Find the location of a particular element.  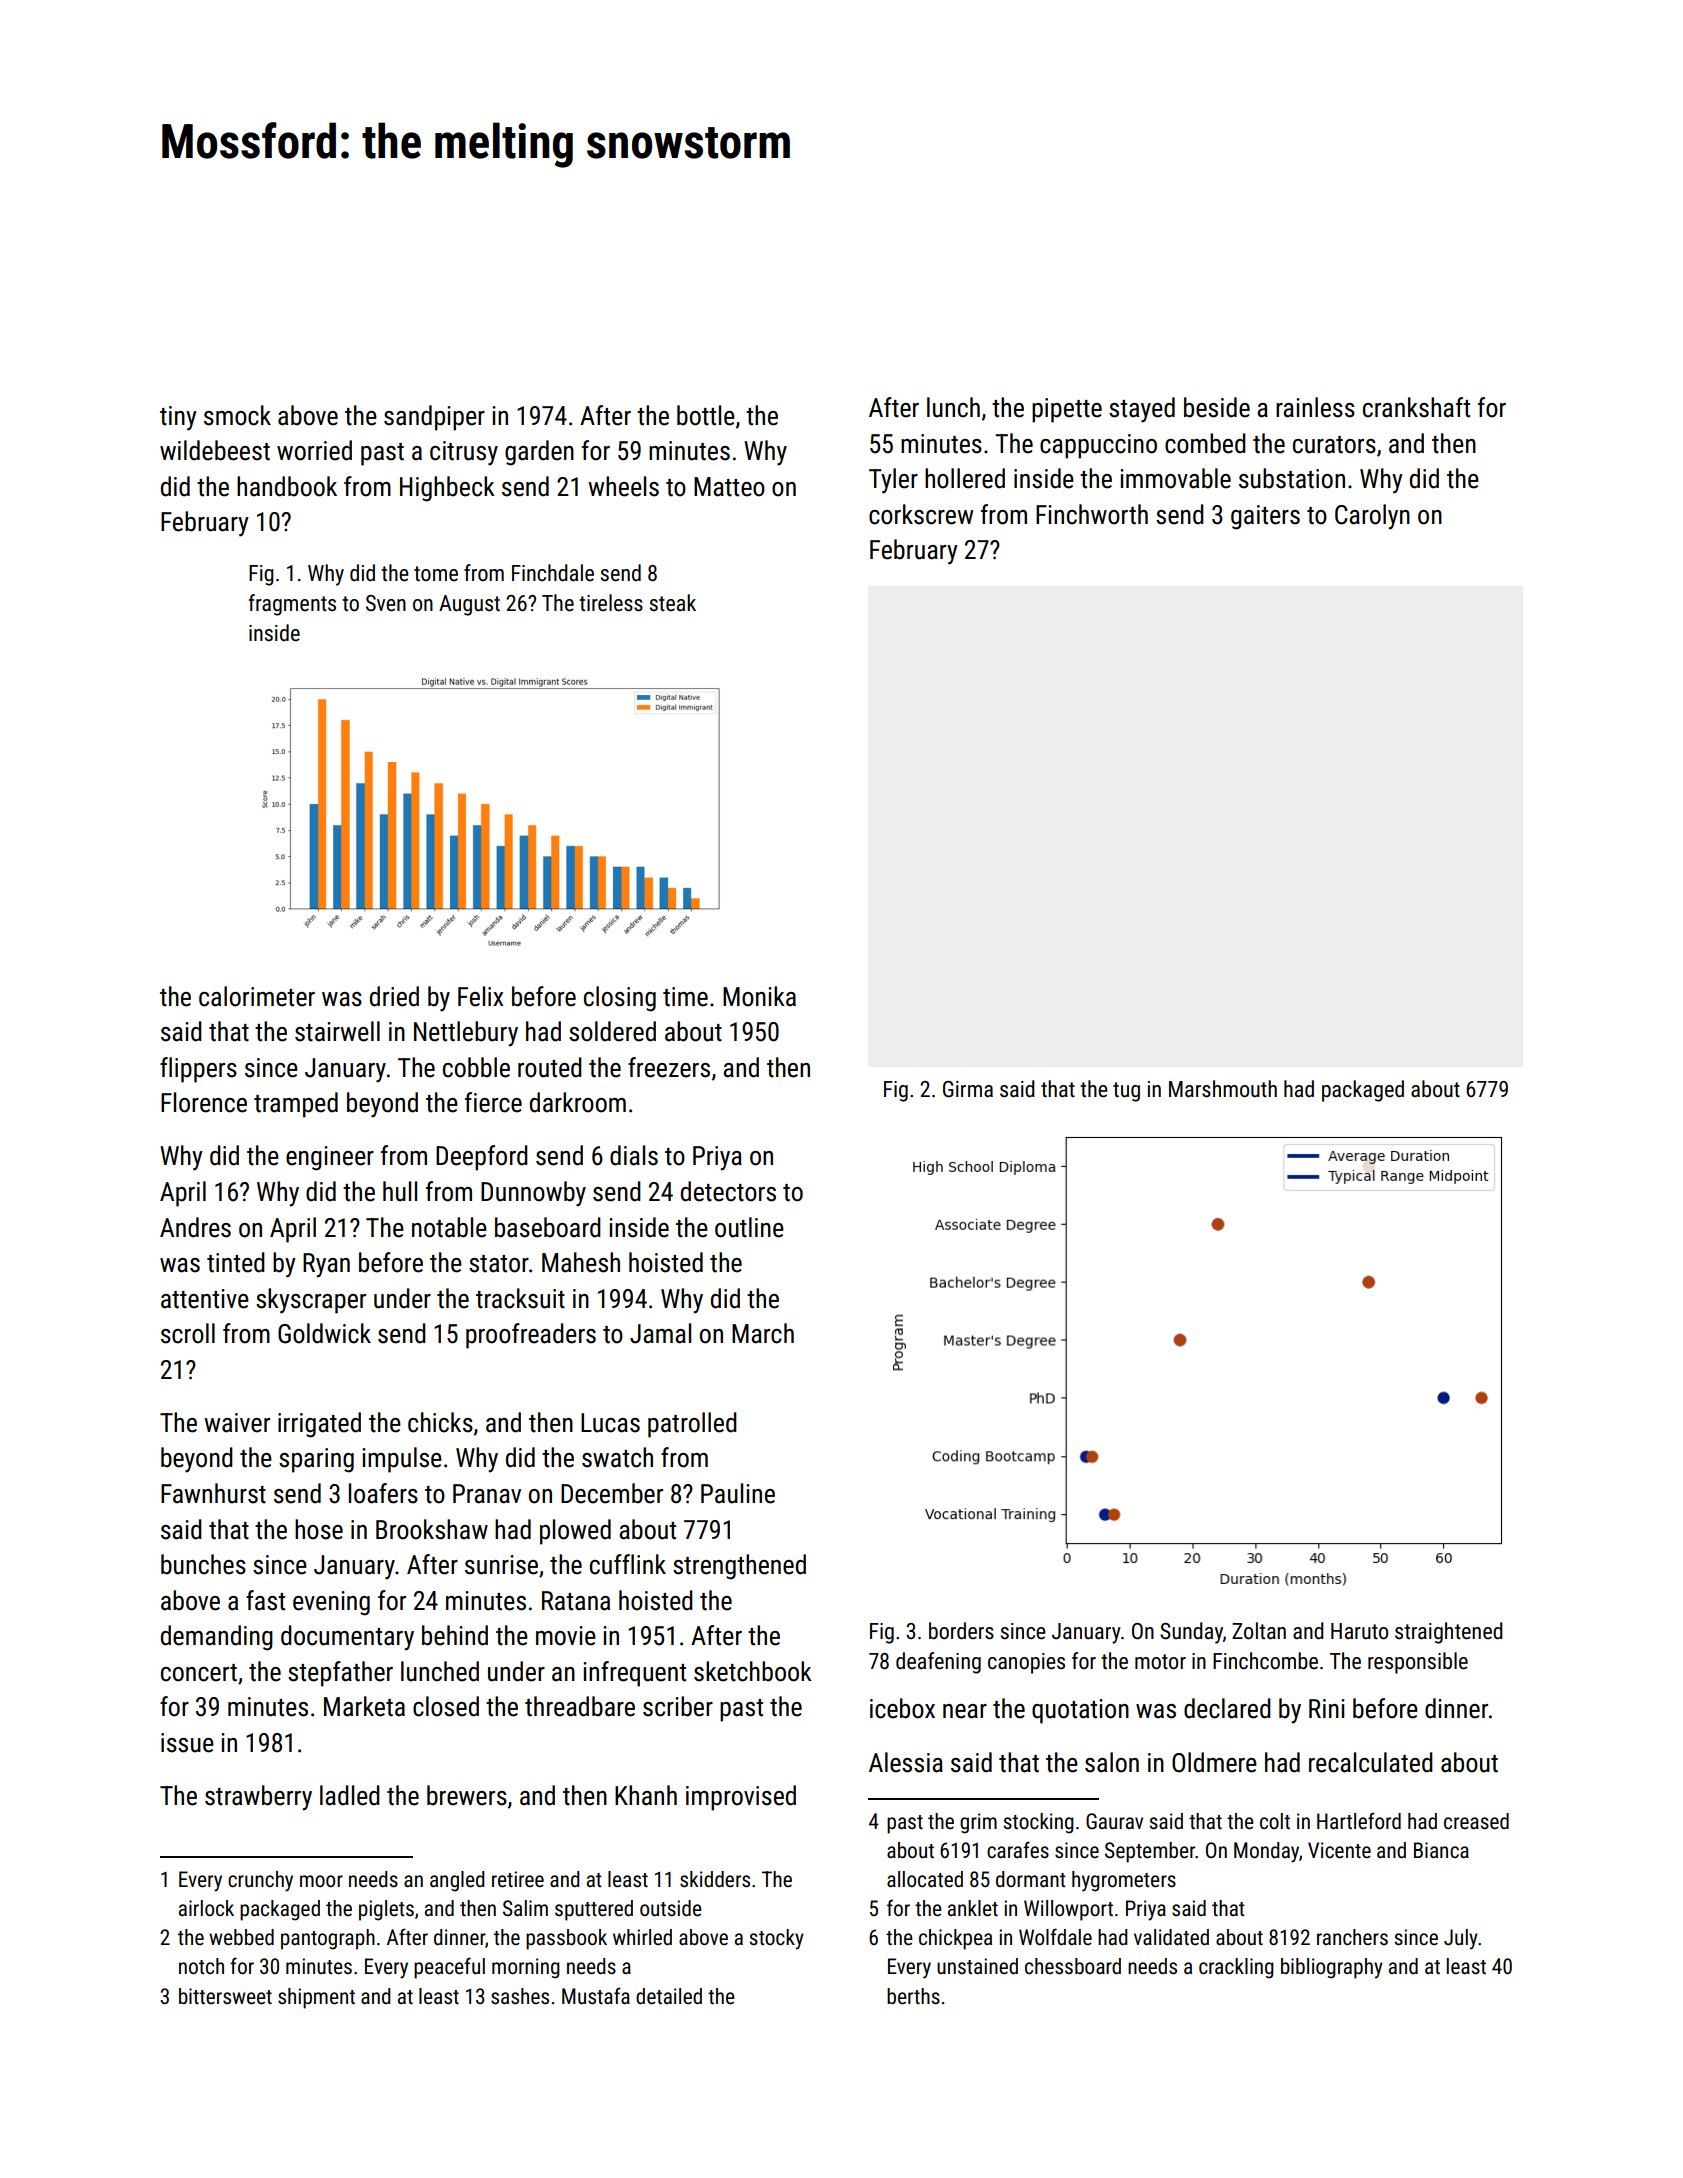

tug is located at coordinates (1126, 1092).
